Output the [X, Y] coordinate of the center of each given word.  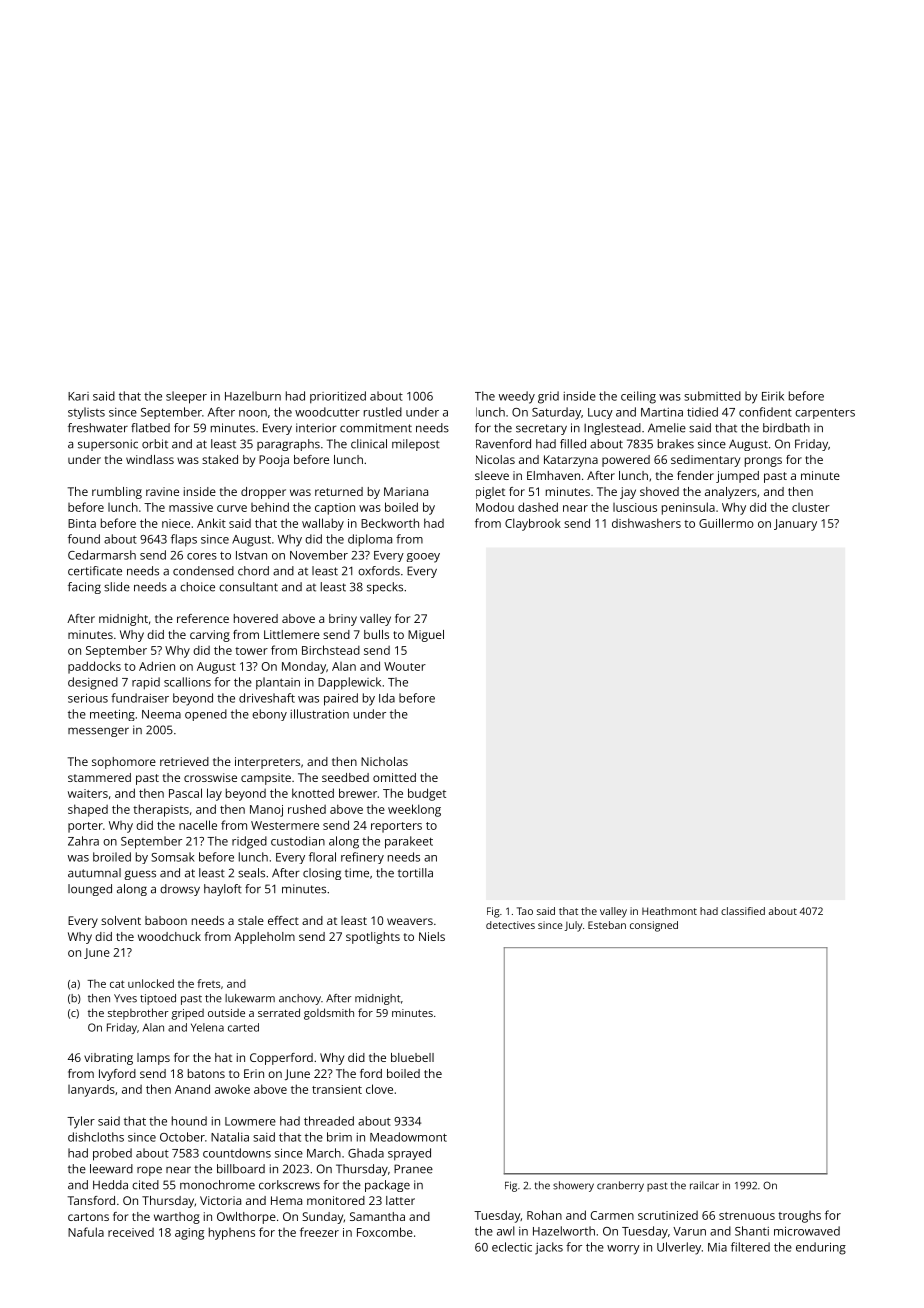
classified [743, 911]
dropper [263, 493]
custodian [298, 841]
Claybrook [533, 524]
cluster [811, 507]
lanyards [91, 1090]
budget [427, 794]
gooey [423, 558]
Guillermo [726, 523]
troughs [799, 1217]
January [795, 525]
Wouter [405, 666]
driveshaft [267, 698]
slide [117, 587]
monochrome [217, 1185]
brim [339, 1137]
